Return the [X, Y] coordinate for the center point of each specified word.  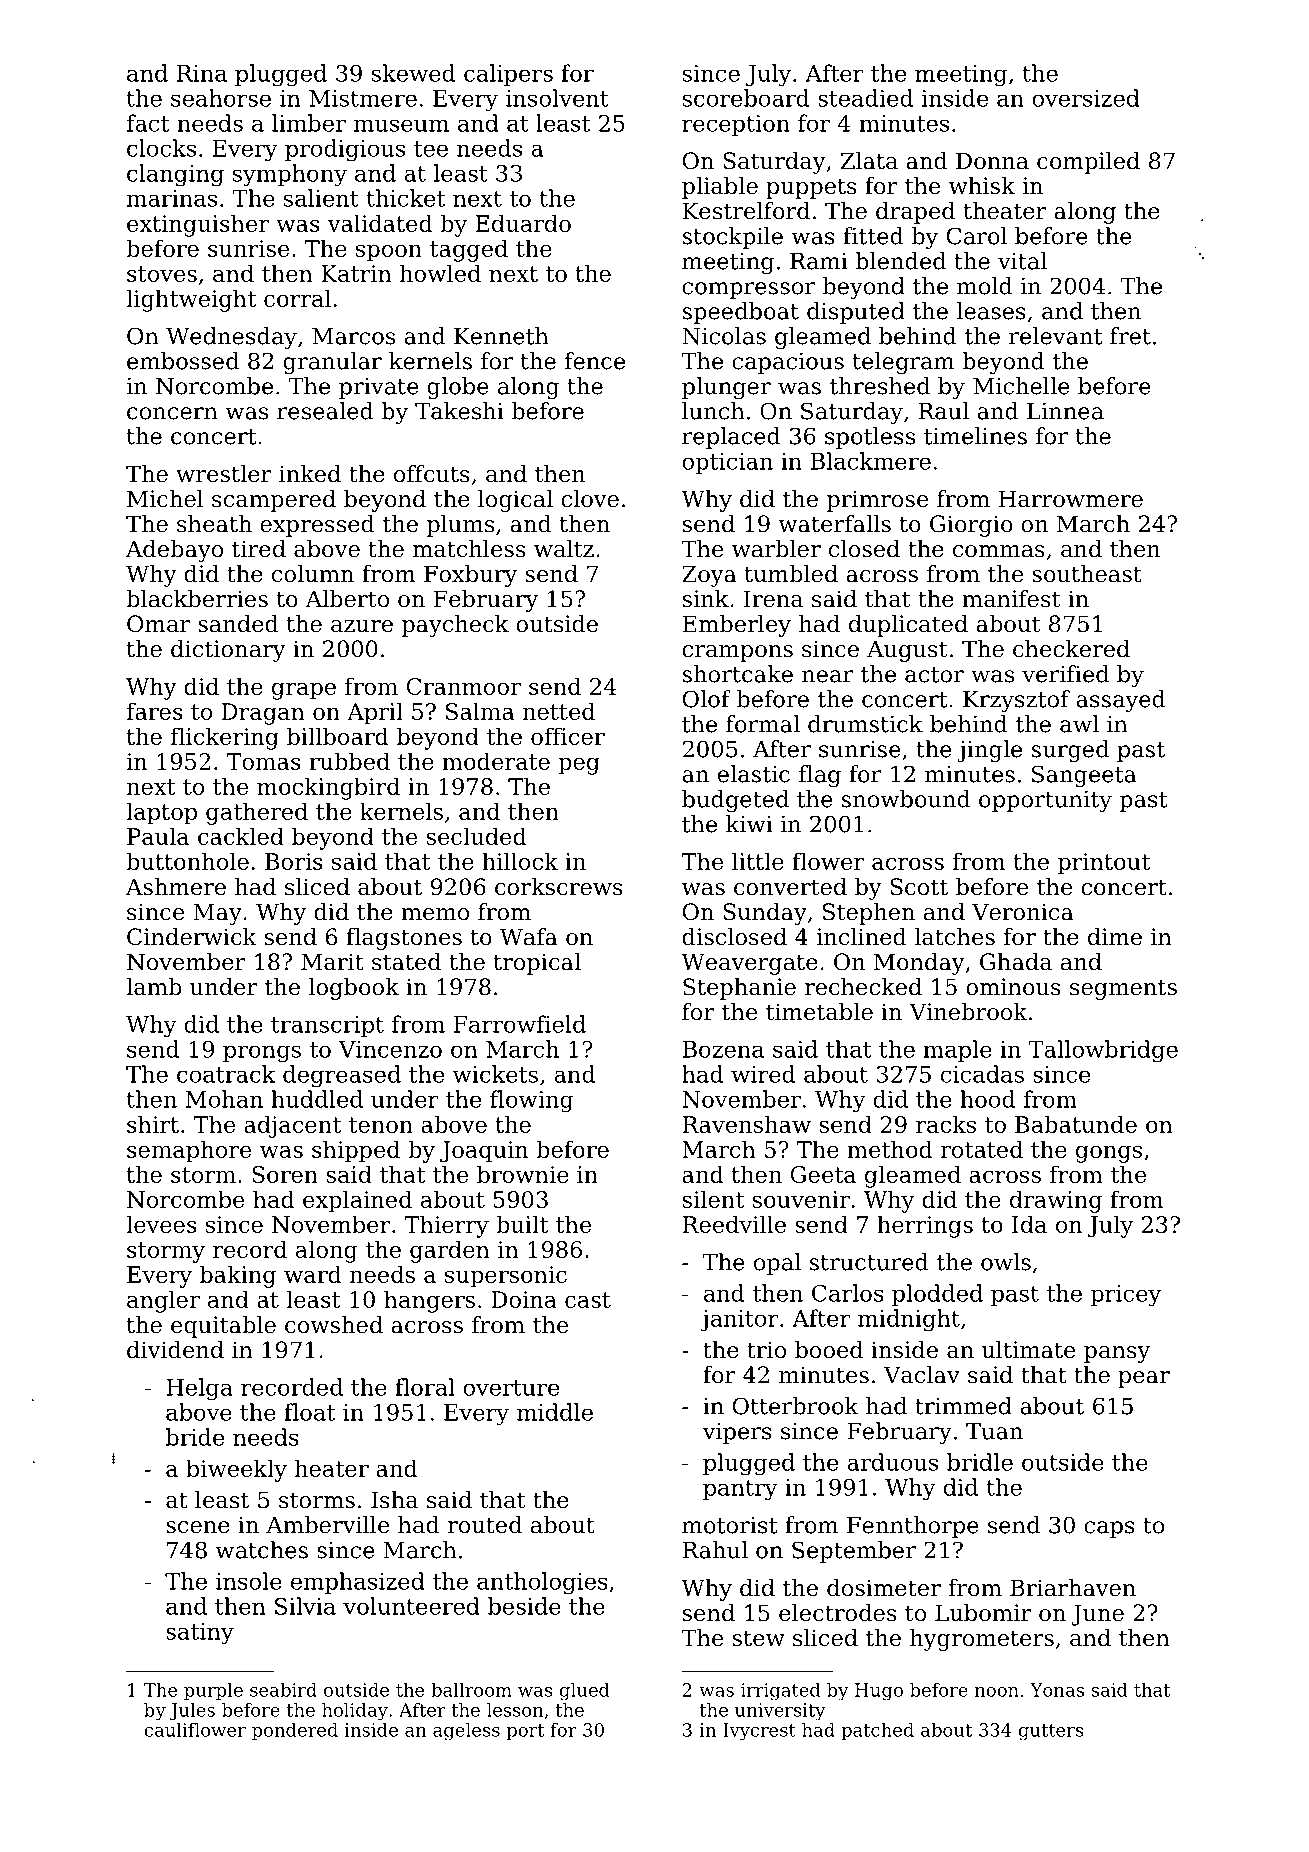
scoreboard [746, 98]
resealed [325, 411]
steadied [865, 98]
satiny [200, 1634]
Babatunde [1076, 1124]
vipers [737, 1433]
